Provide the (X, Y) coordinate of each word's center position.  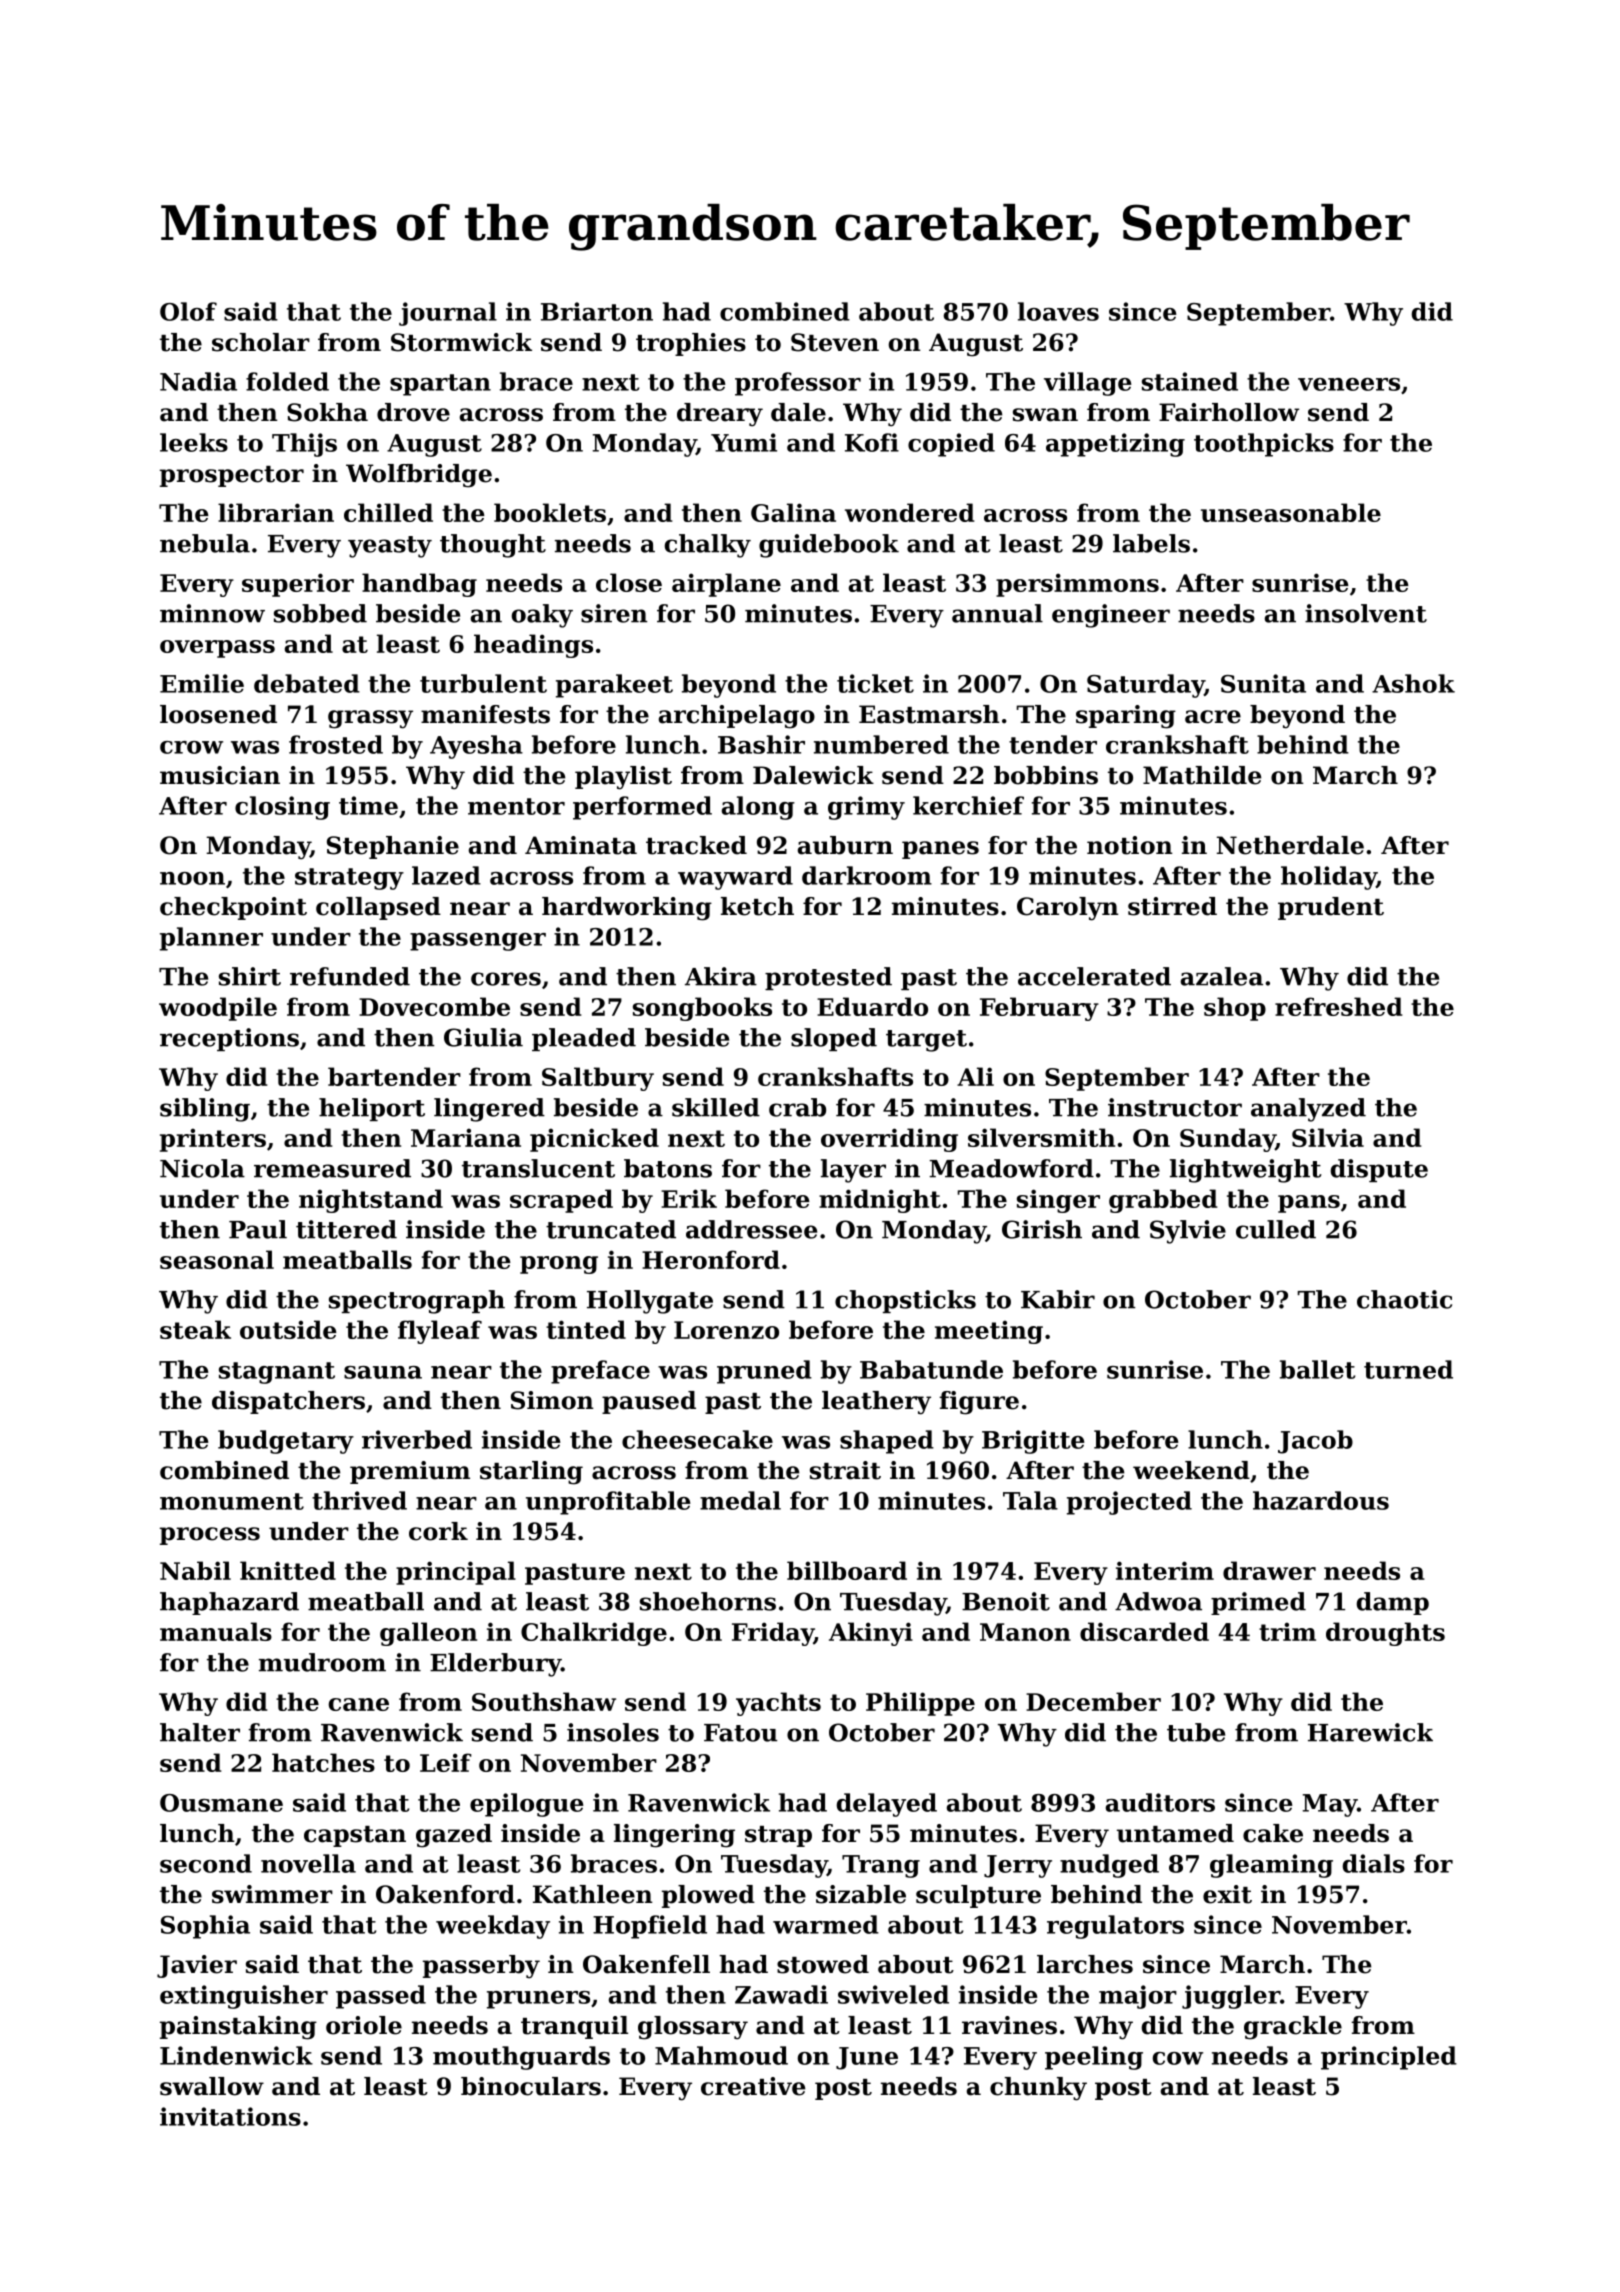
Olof (188, 311)
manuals (216, 1631)
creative (753, 2086)
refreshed (1339, 1006)
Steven (835, 342)
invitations (230, 2116)
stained (1190, 381)
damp (1393, 1603)
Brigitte (1033, 1442)
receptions (229, 1039)
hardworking (627, 909)
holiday (1329, 878)
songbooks (702, 1009)
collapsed (378, 908)
